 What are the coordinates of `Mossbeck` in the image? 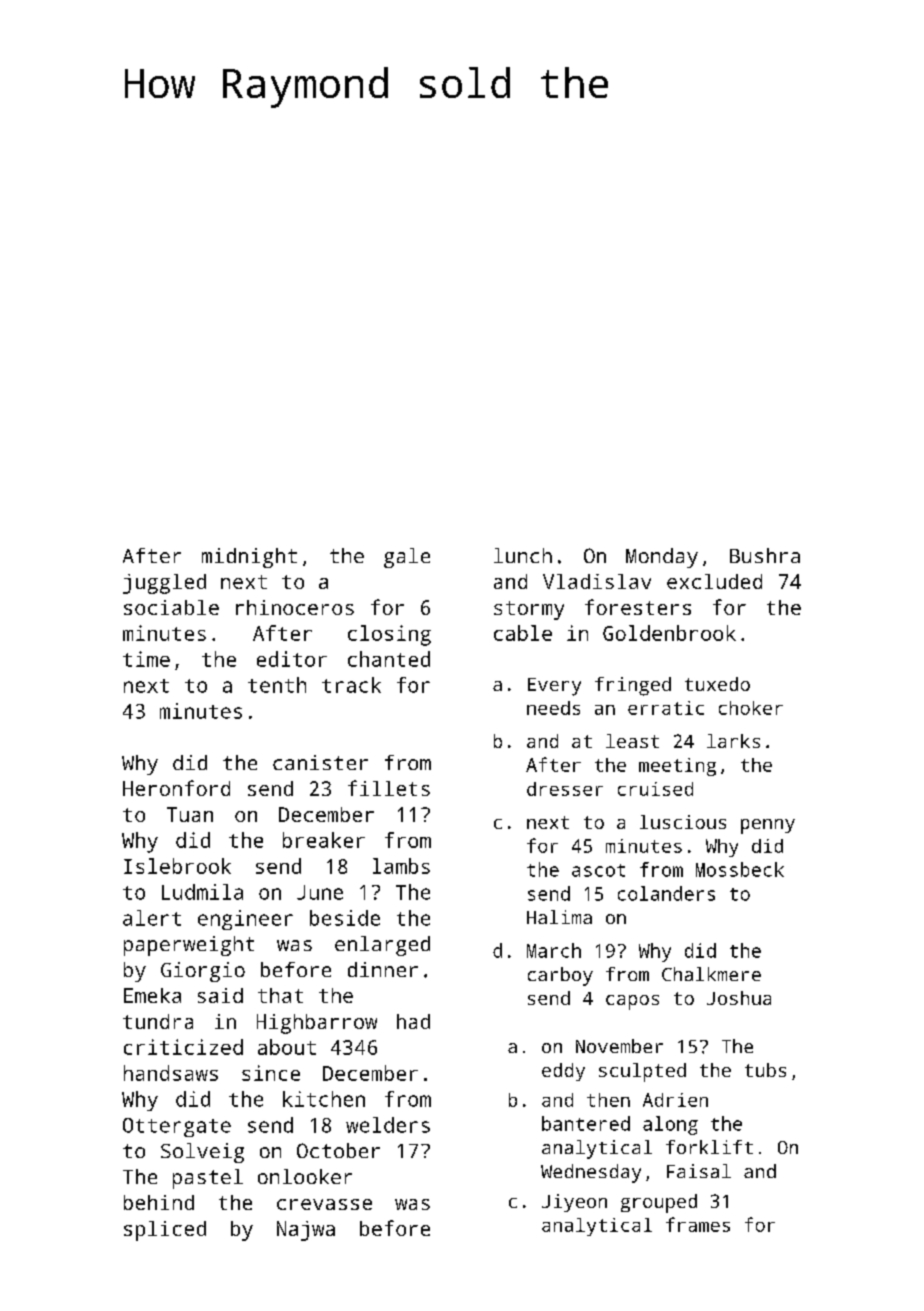 It's located at (740, 869).
